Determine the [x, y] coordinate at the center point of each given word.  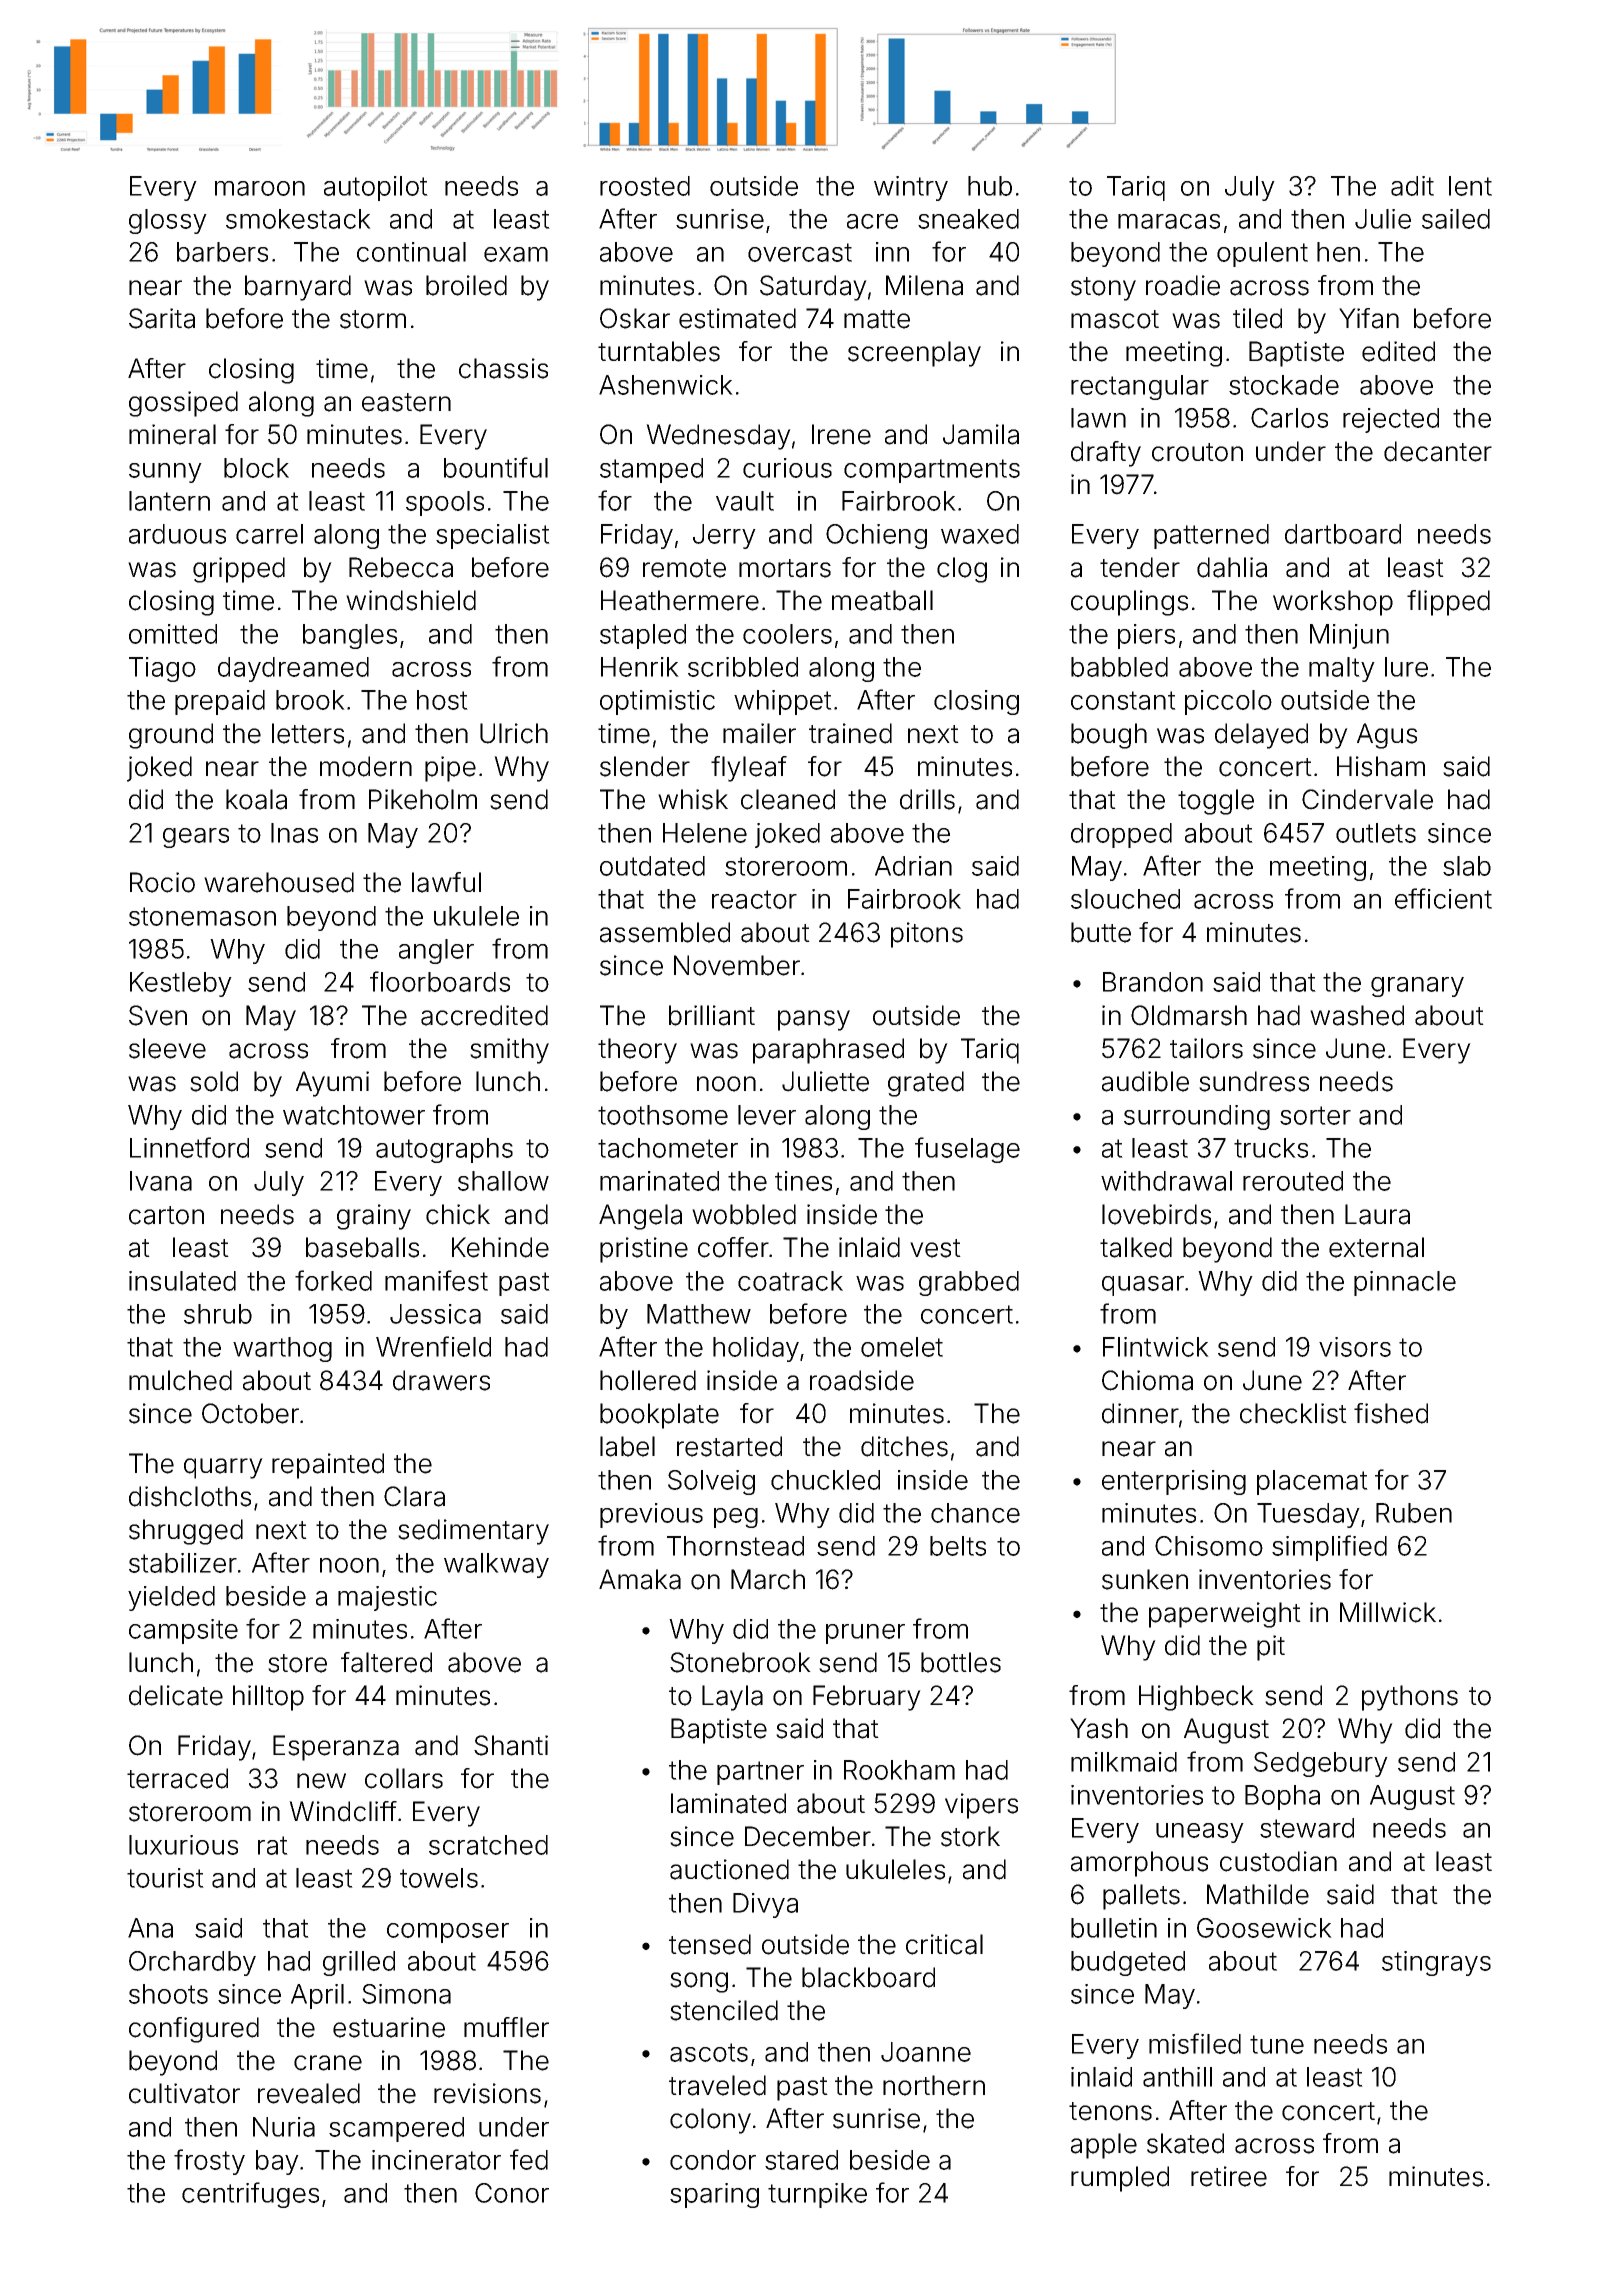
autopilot [376, 188]
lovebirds [1156, 1214]
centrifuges [250, 2195]
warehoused [279, 882]
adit [1412, 186]
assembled [665, 932]
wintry [911, 188]
